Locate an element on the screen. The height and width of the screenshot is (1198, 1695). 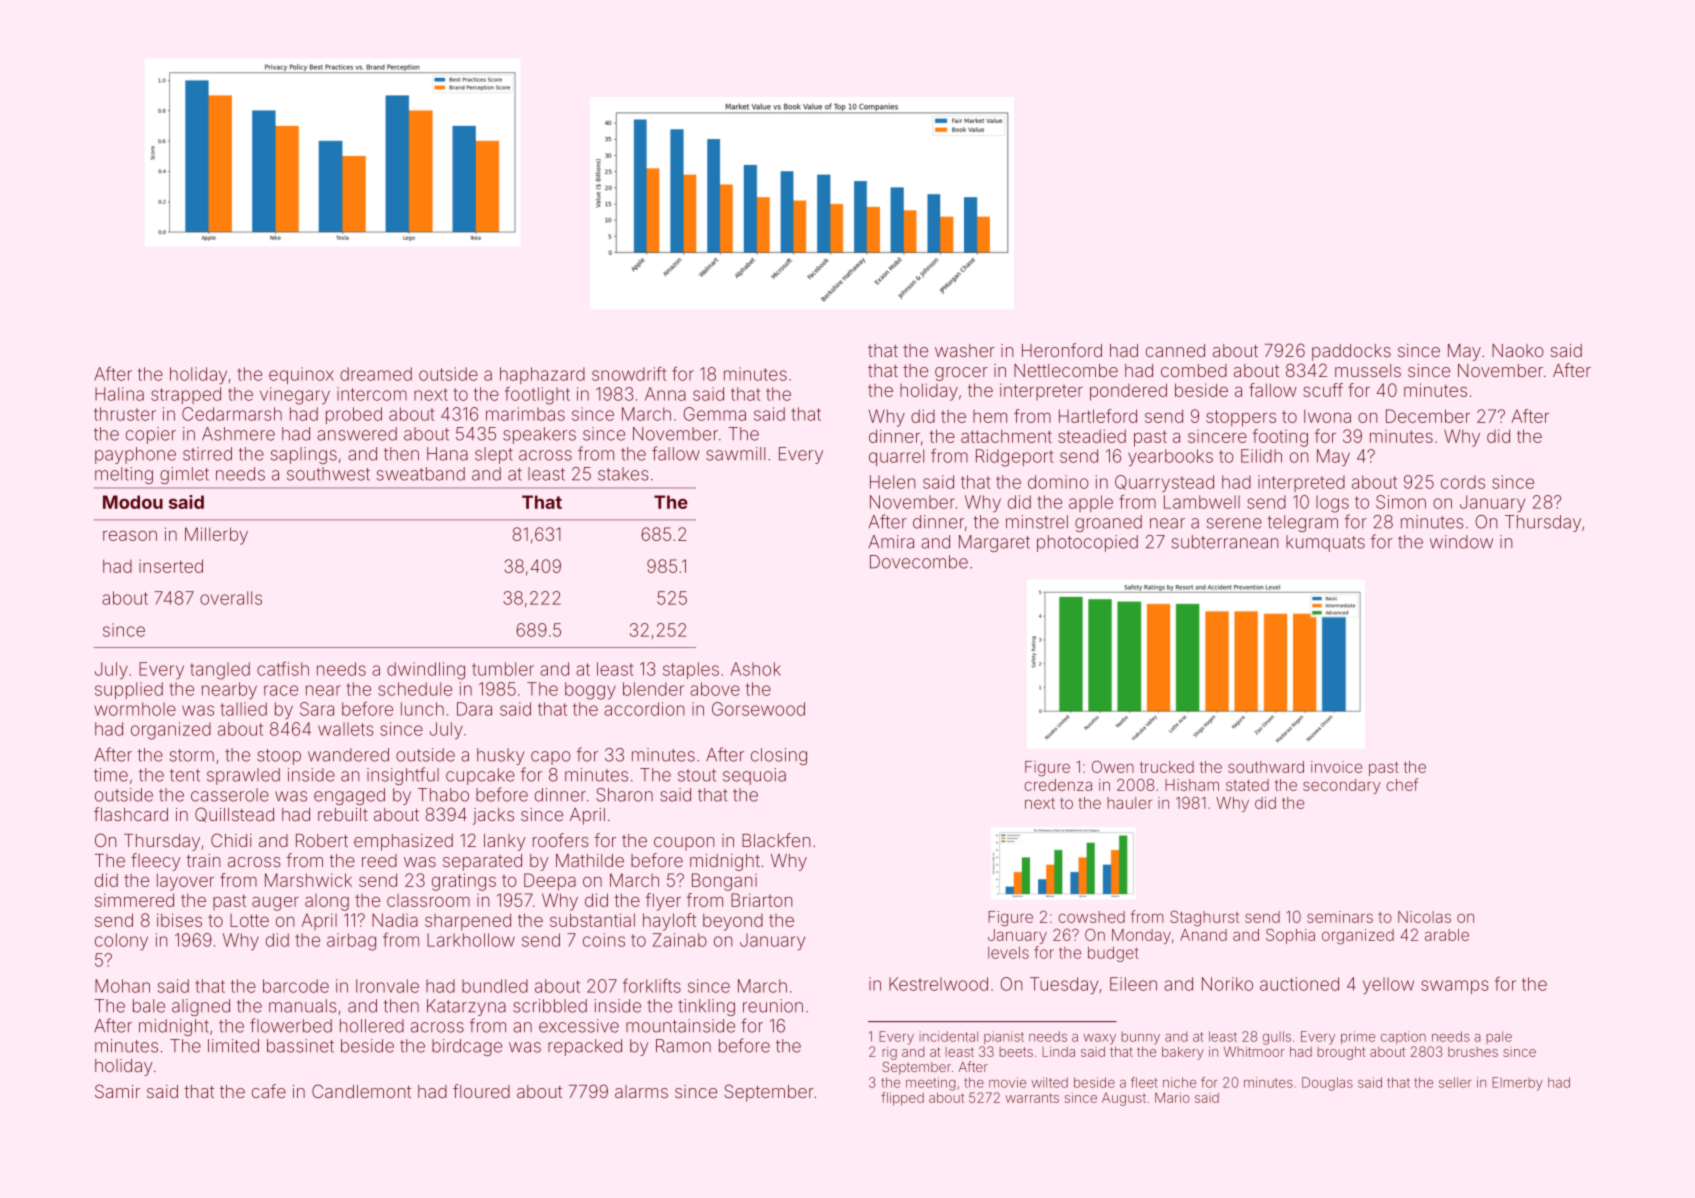
window is located at coordinates (1461, 542).
